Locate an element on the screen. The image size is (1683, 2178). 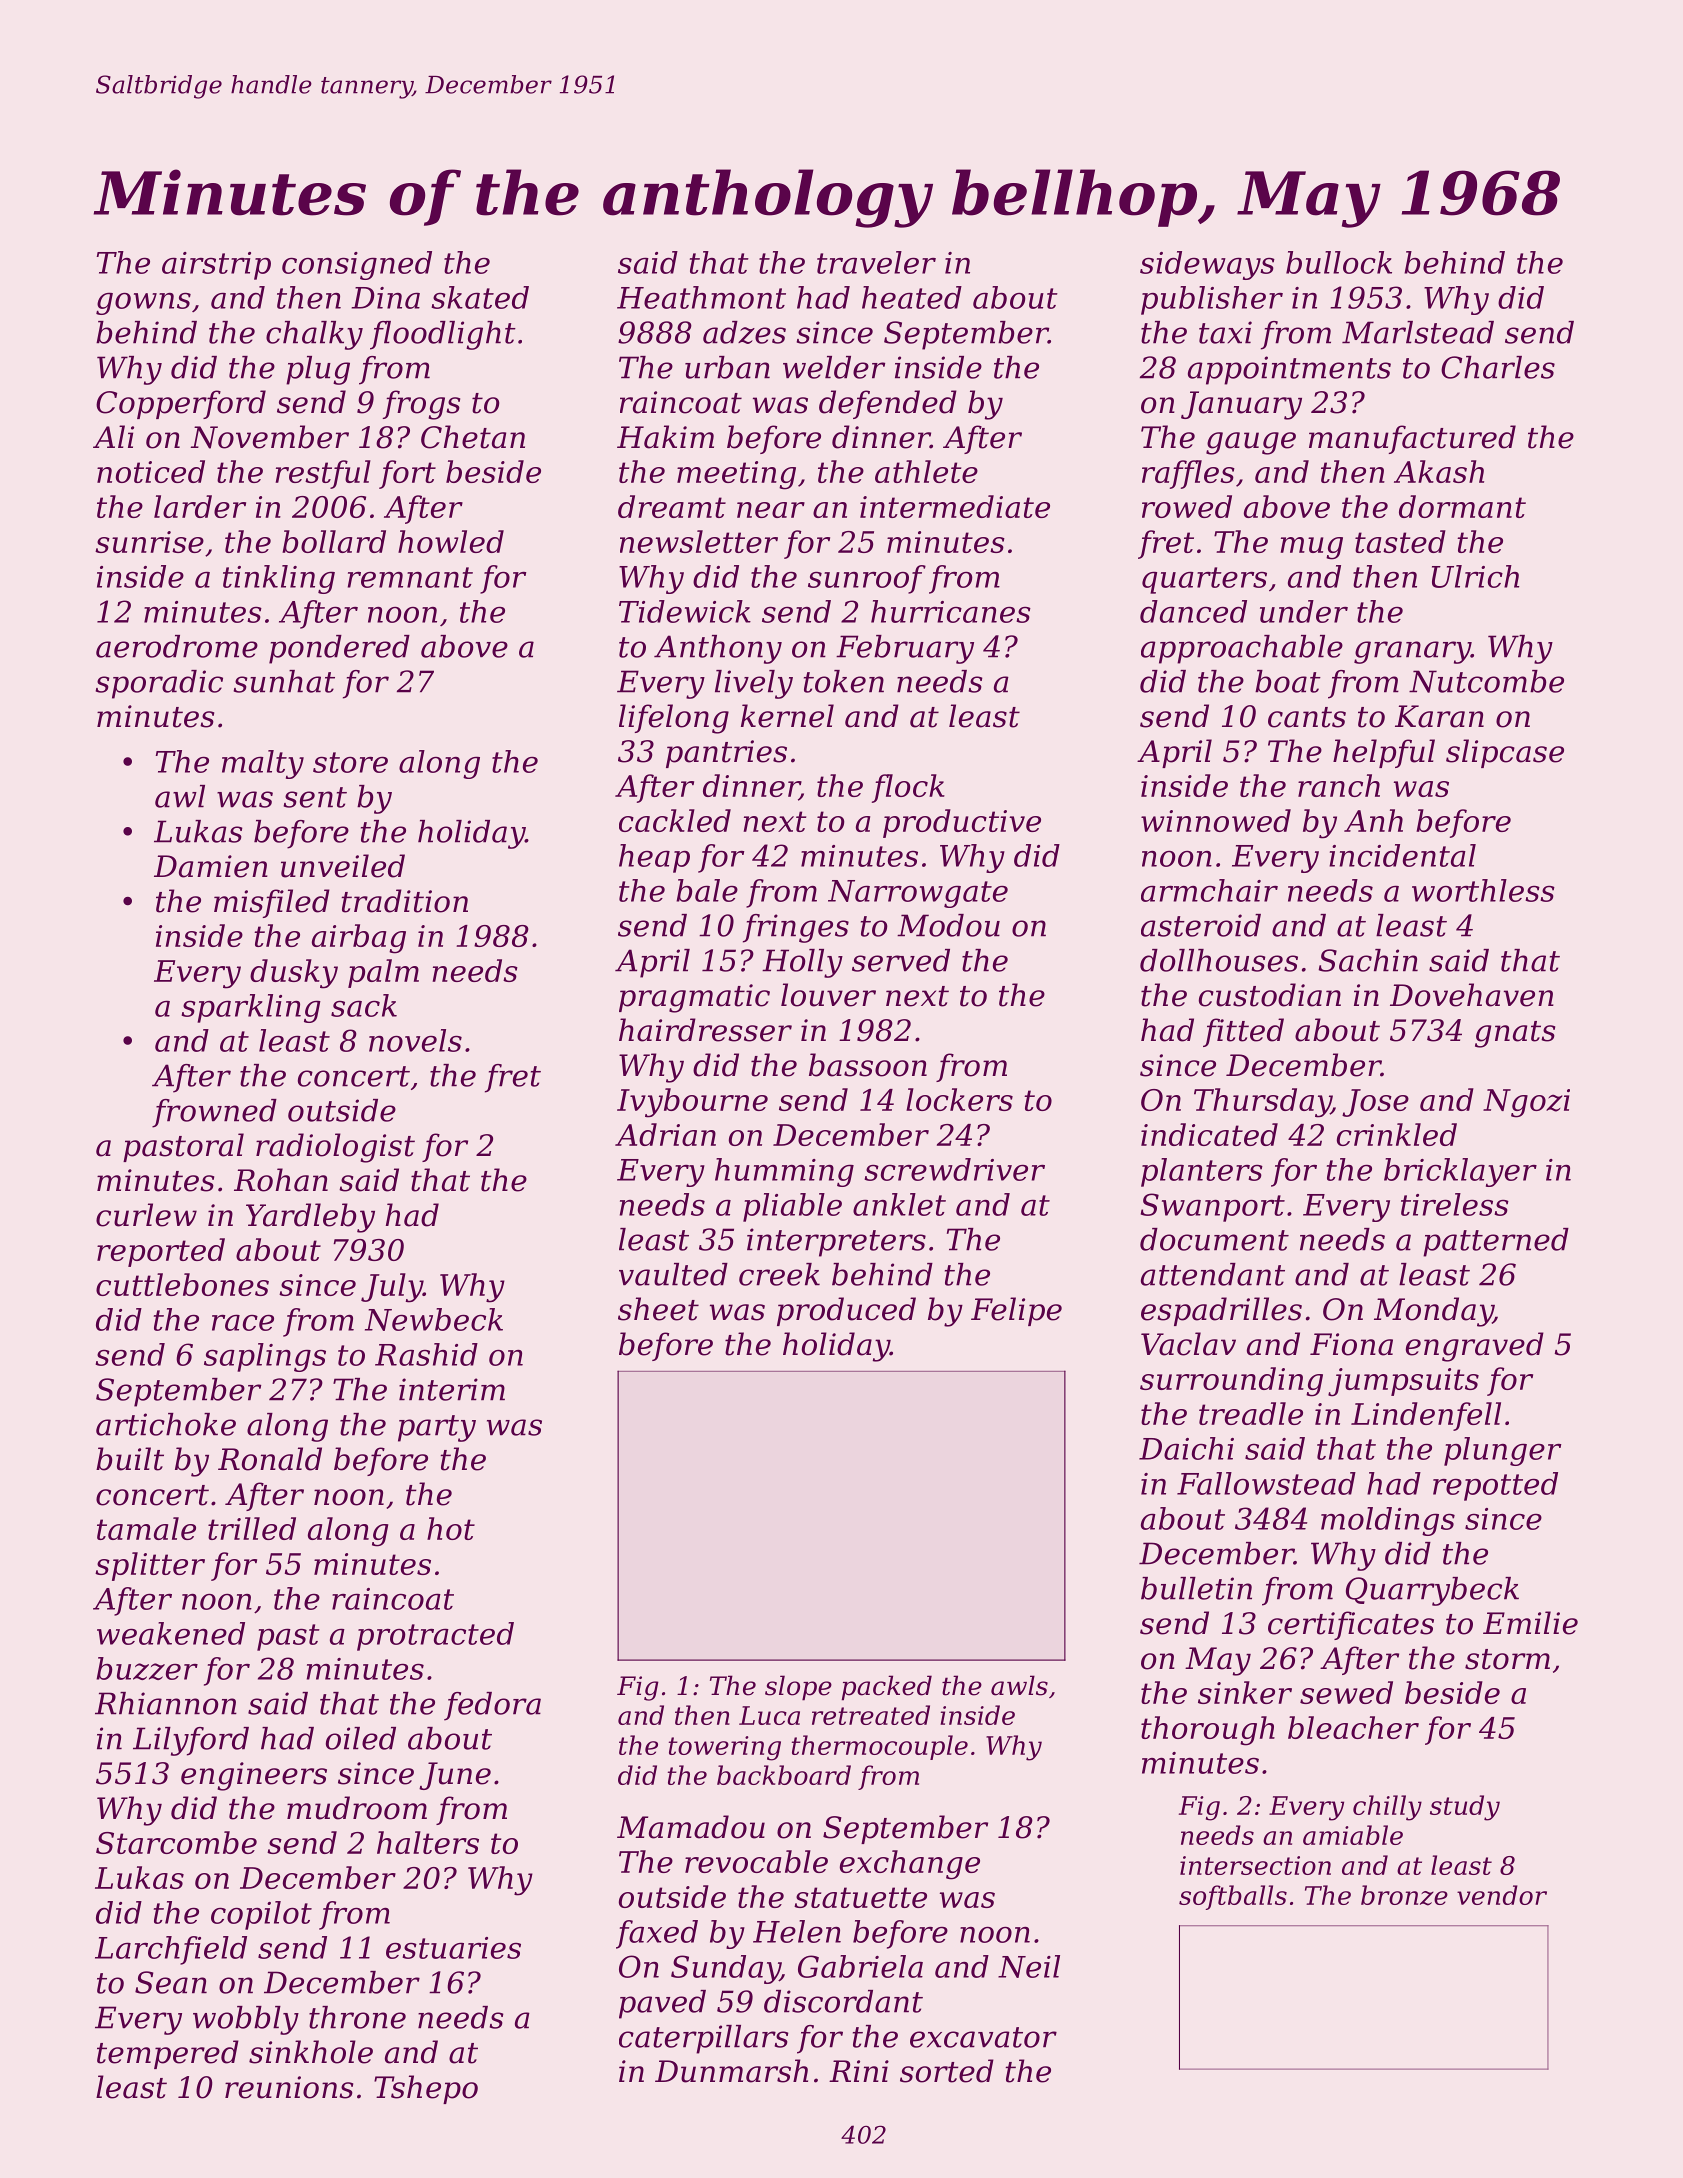
traveler is located at coordinates (876, 262).
